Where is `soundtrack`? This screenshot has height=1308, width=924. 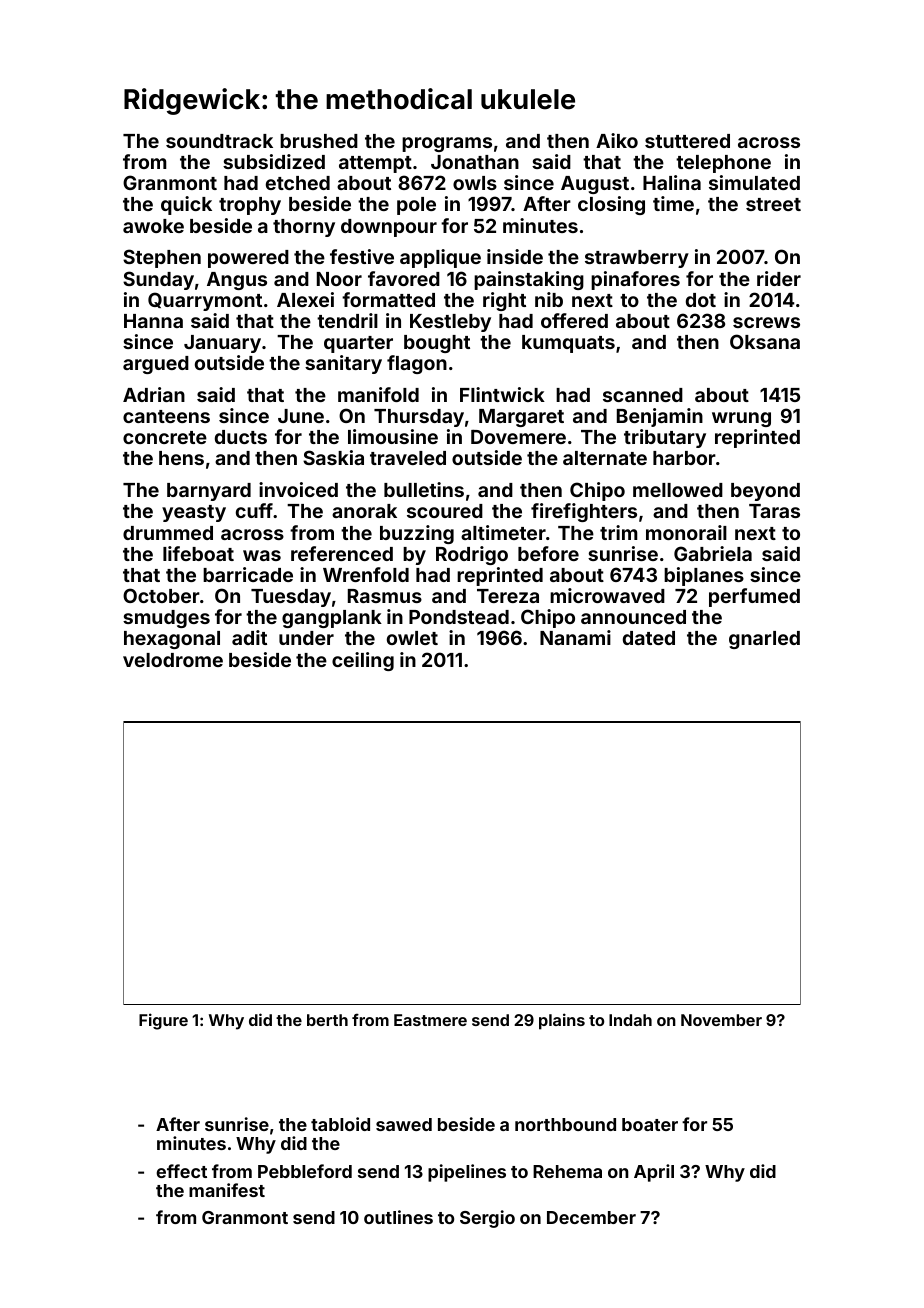 soundtrack is located at coordinates (219, 141).
